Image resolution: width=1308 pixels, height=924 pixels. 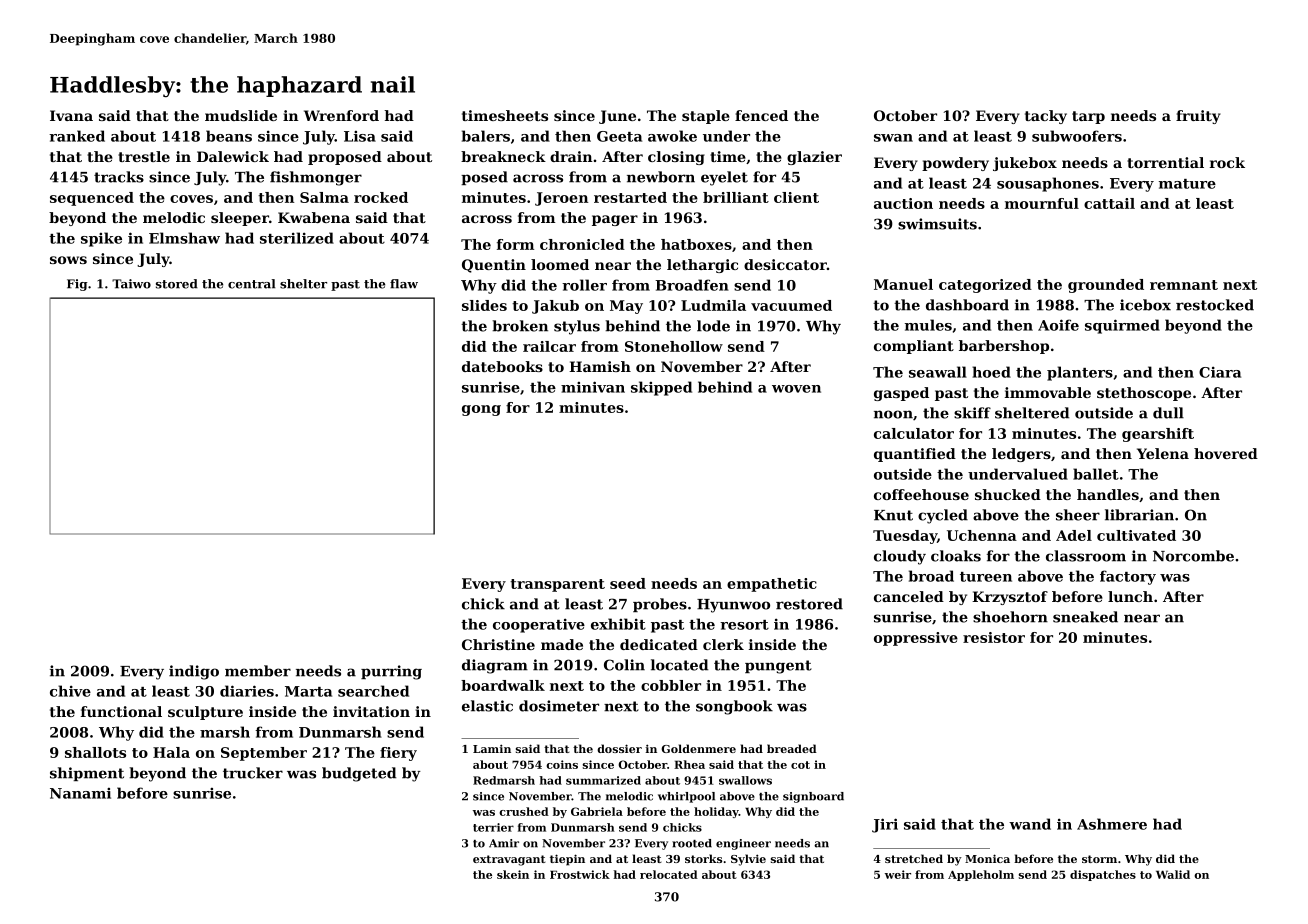 I want to click on shoehorn, so click(x=1010, y=617).
